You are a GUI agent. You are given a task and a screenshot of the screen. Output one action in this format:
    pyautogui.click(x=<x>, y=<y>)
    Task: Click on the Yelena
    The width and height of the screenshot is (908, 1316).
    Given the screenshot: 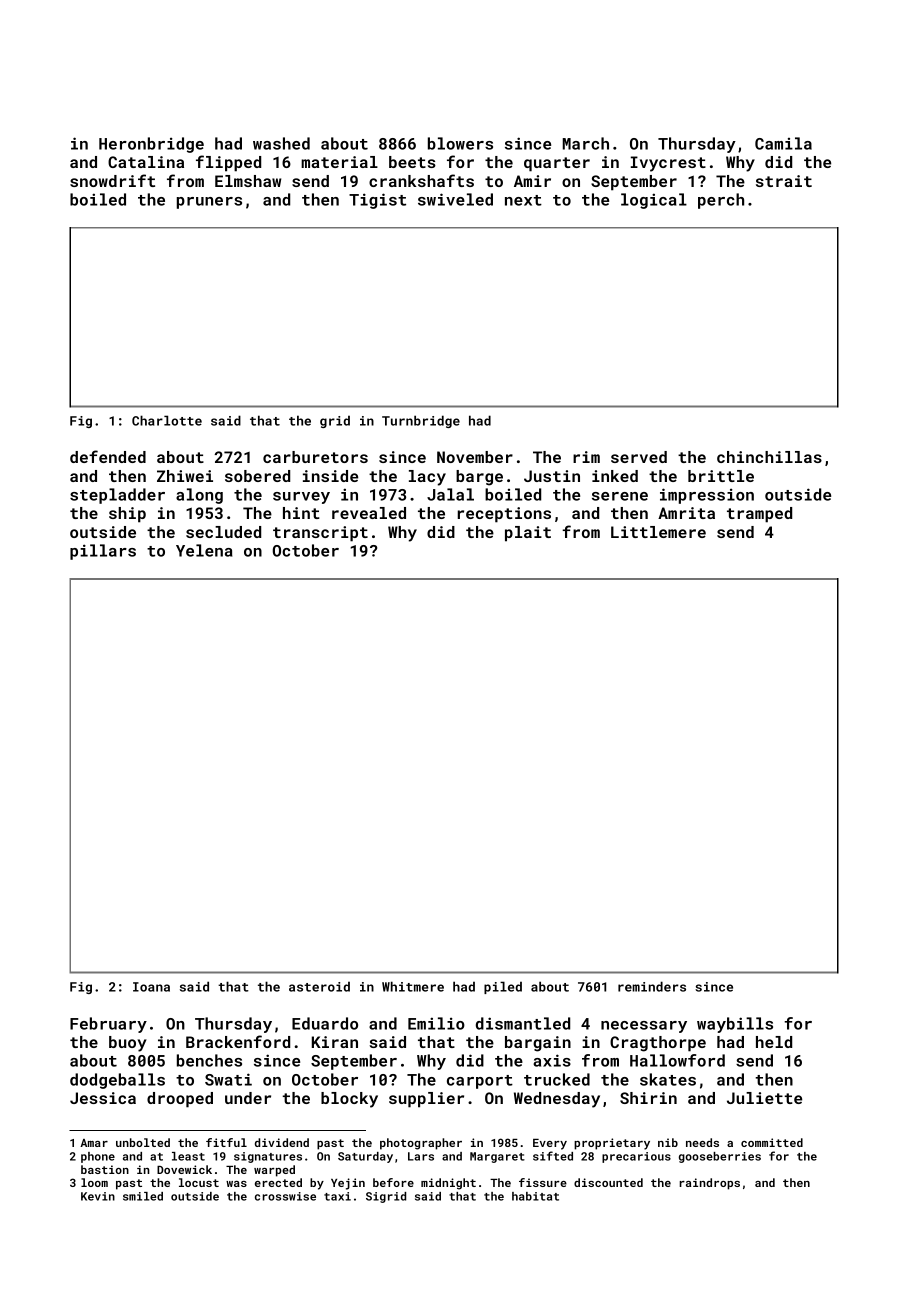 What is the action you would take?
    pyautogui.click(x=204, y=550)
